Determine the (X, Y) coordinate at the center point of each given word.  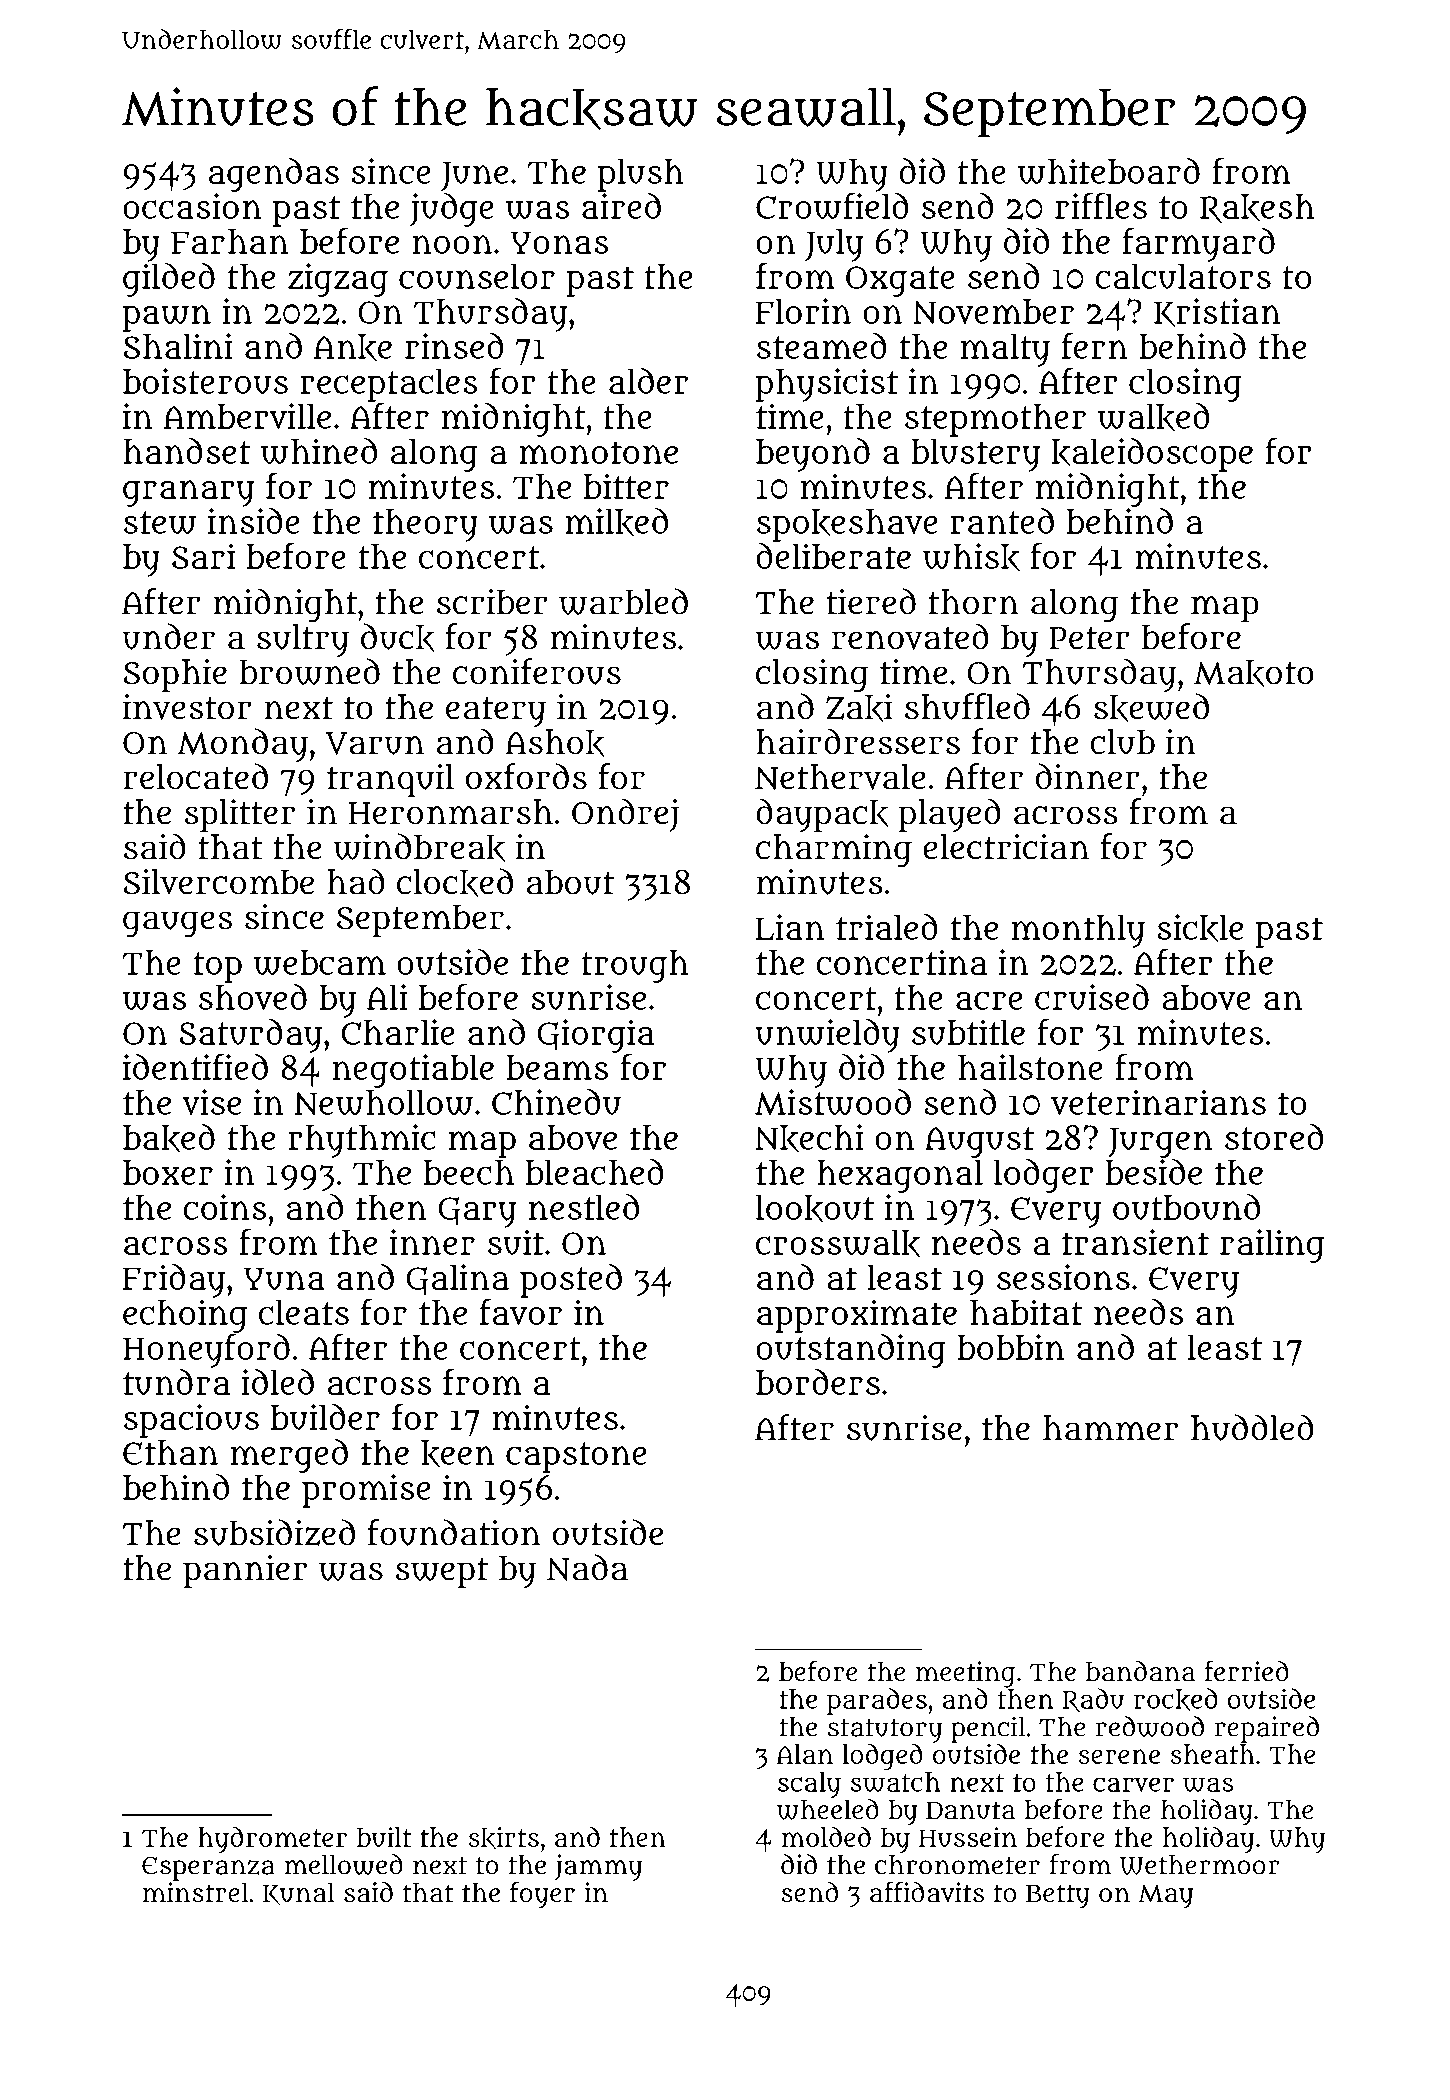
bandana (1140, 1671)
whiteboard (1109, 171)
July (834, 245)
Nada (587, 1567)
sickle (1200, 928)
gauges (177, 924)
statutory (885, 1731)
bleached (595, 1172)
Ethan (170, 1452)
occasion (192, 206)
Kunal (299, 1893)
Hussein (968, 1837)
